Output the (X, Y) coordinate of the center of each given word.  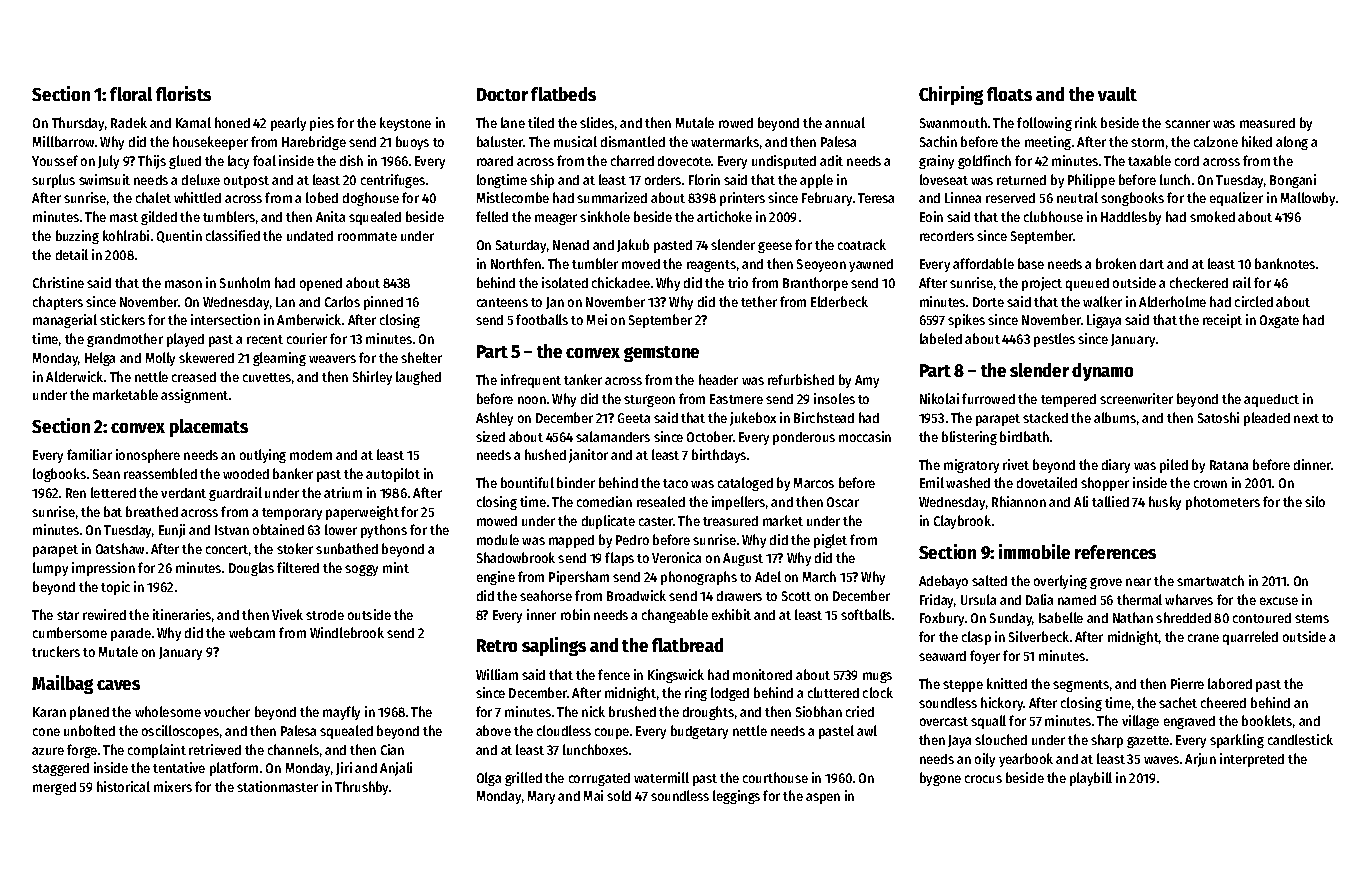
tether (759, 301)
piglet (830, 541)
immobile (1034, 551)
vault (1117, 94)
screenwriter (1136, 398)
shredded (1183, 617)
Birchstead (824, 417)
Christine (58, 282)
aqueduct (1271, 400)
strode (325, 615)
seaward (942, 656)
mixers (173, 786)
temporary (292, 514)
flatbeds (563, 94)
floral (131, 94)
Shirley (372, 378)
